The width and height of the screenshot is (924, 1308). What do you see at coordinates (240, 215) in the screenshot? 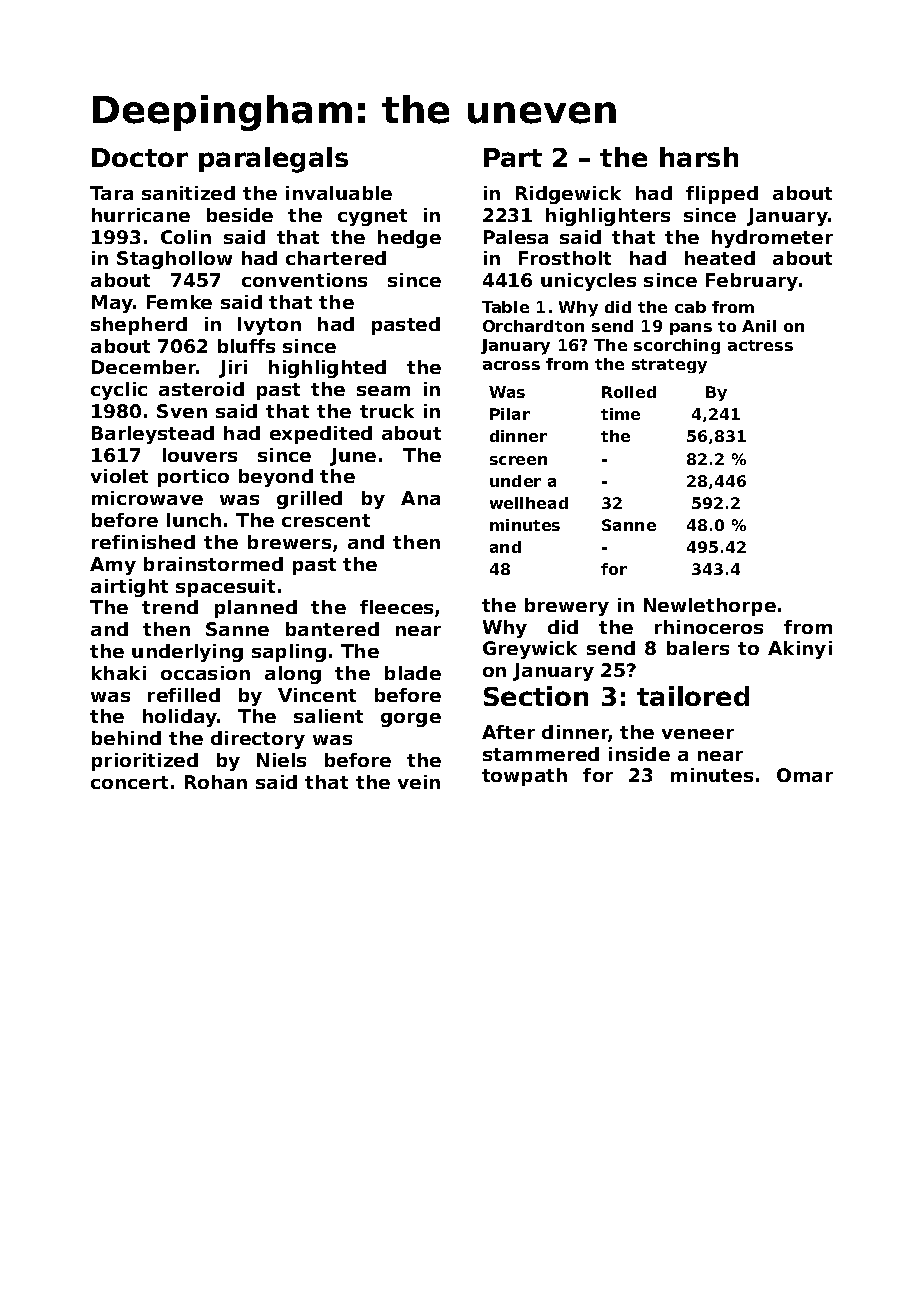
I see `beside` at bounding box center [240, 215].
